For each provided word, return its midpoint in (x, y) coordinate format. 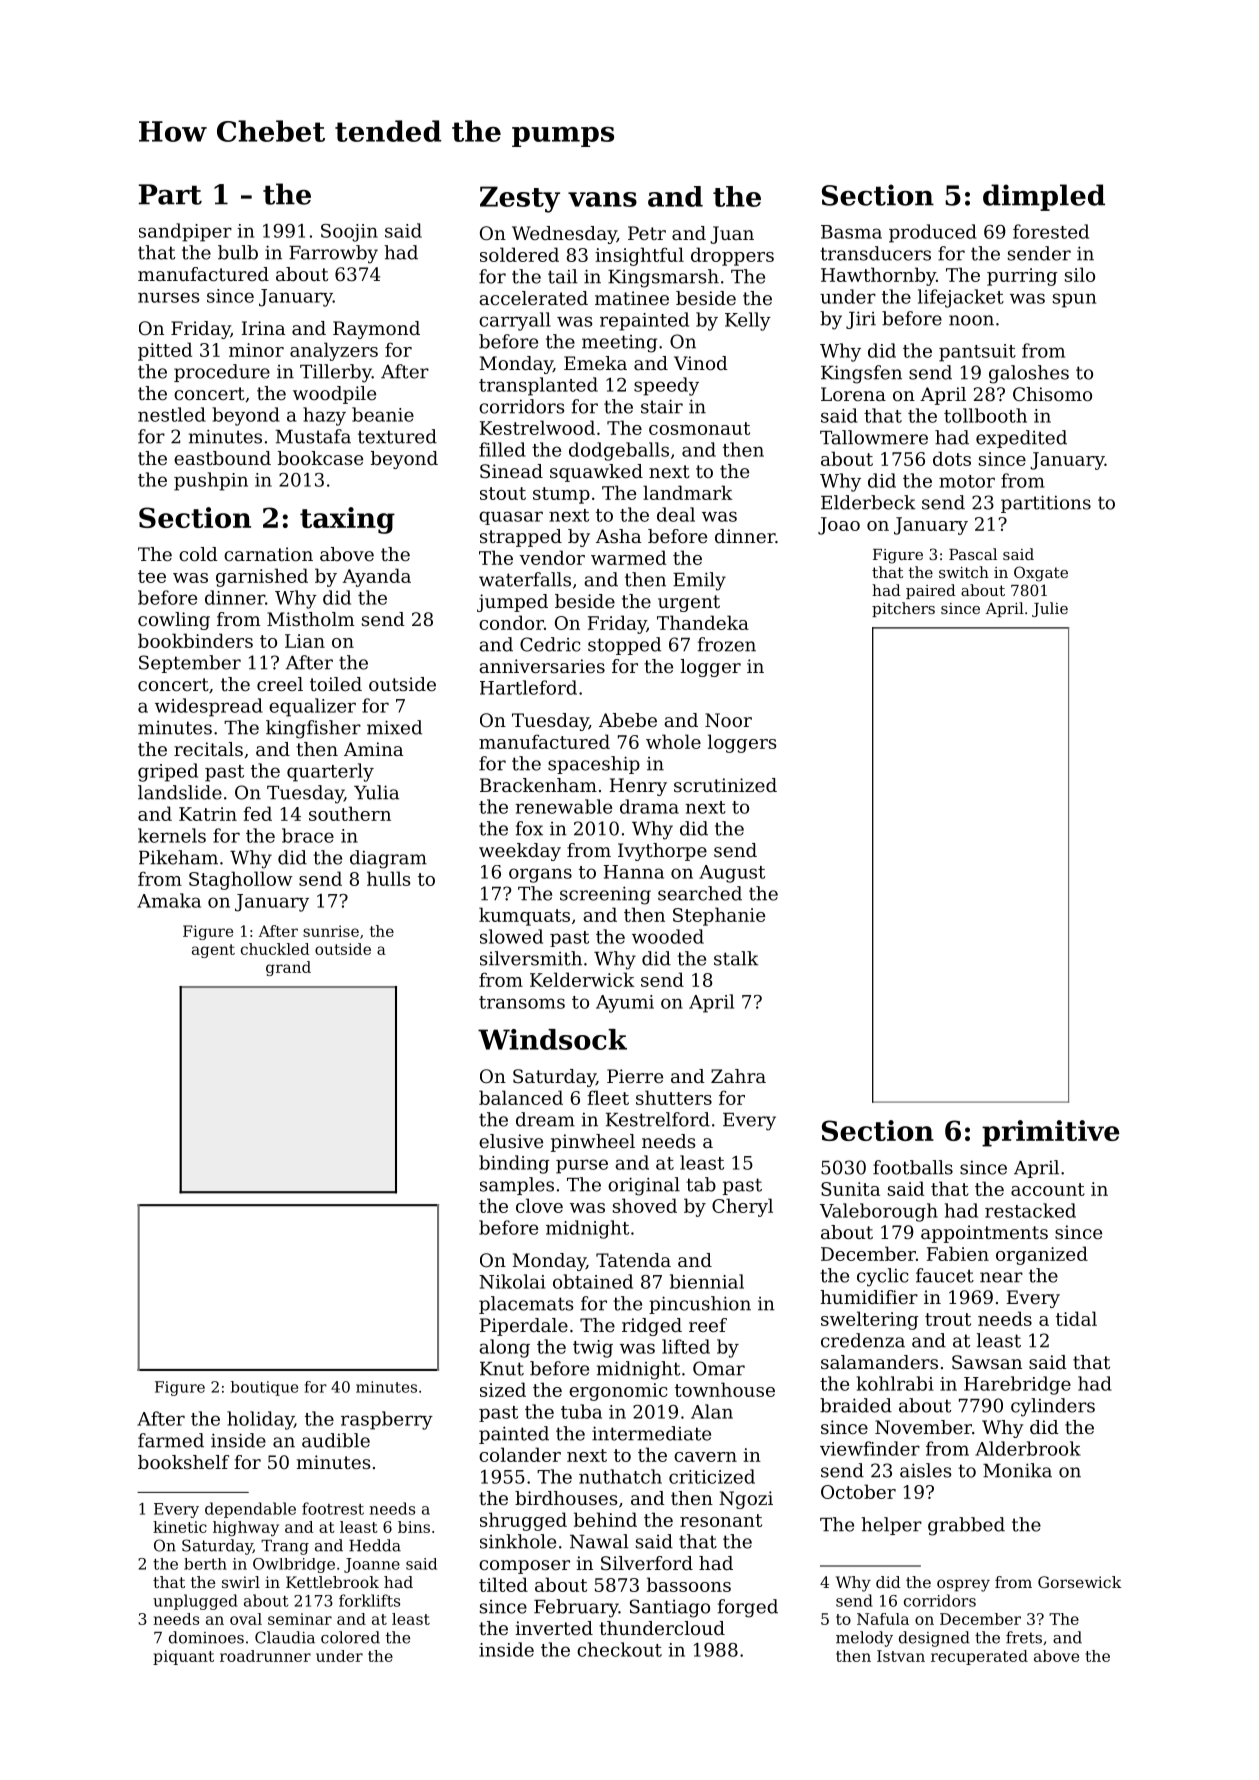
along (504, 1348)
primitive (1050, 1133)
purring (1022, 277)
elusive (511, 1141)
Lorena (853, 394)
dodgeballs (619, 451)
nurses (168, 297)
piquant (183, 1657)
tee (152, 576)
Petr (647, 233)
